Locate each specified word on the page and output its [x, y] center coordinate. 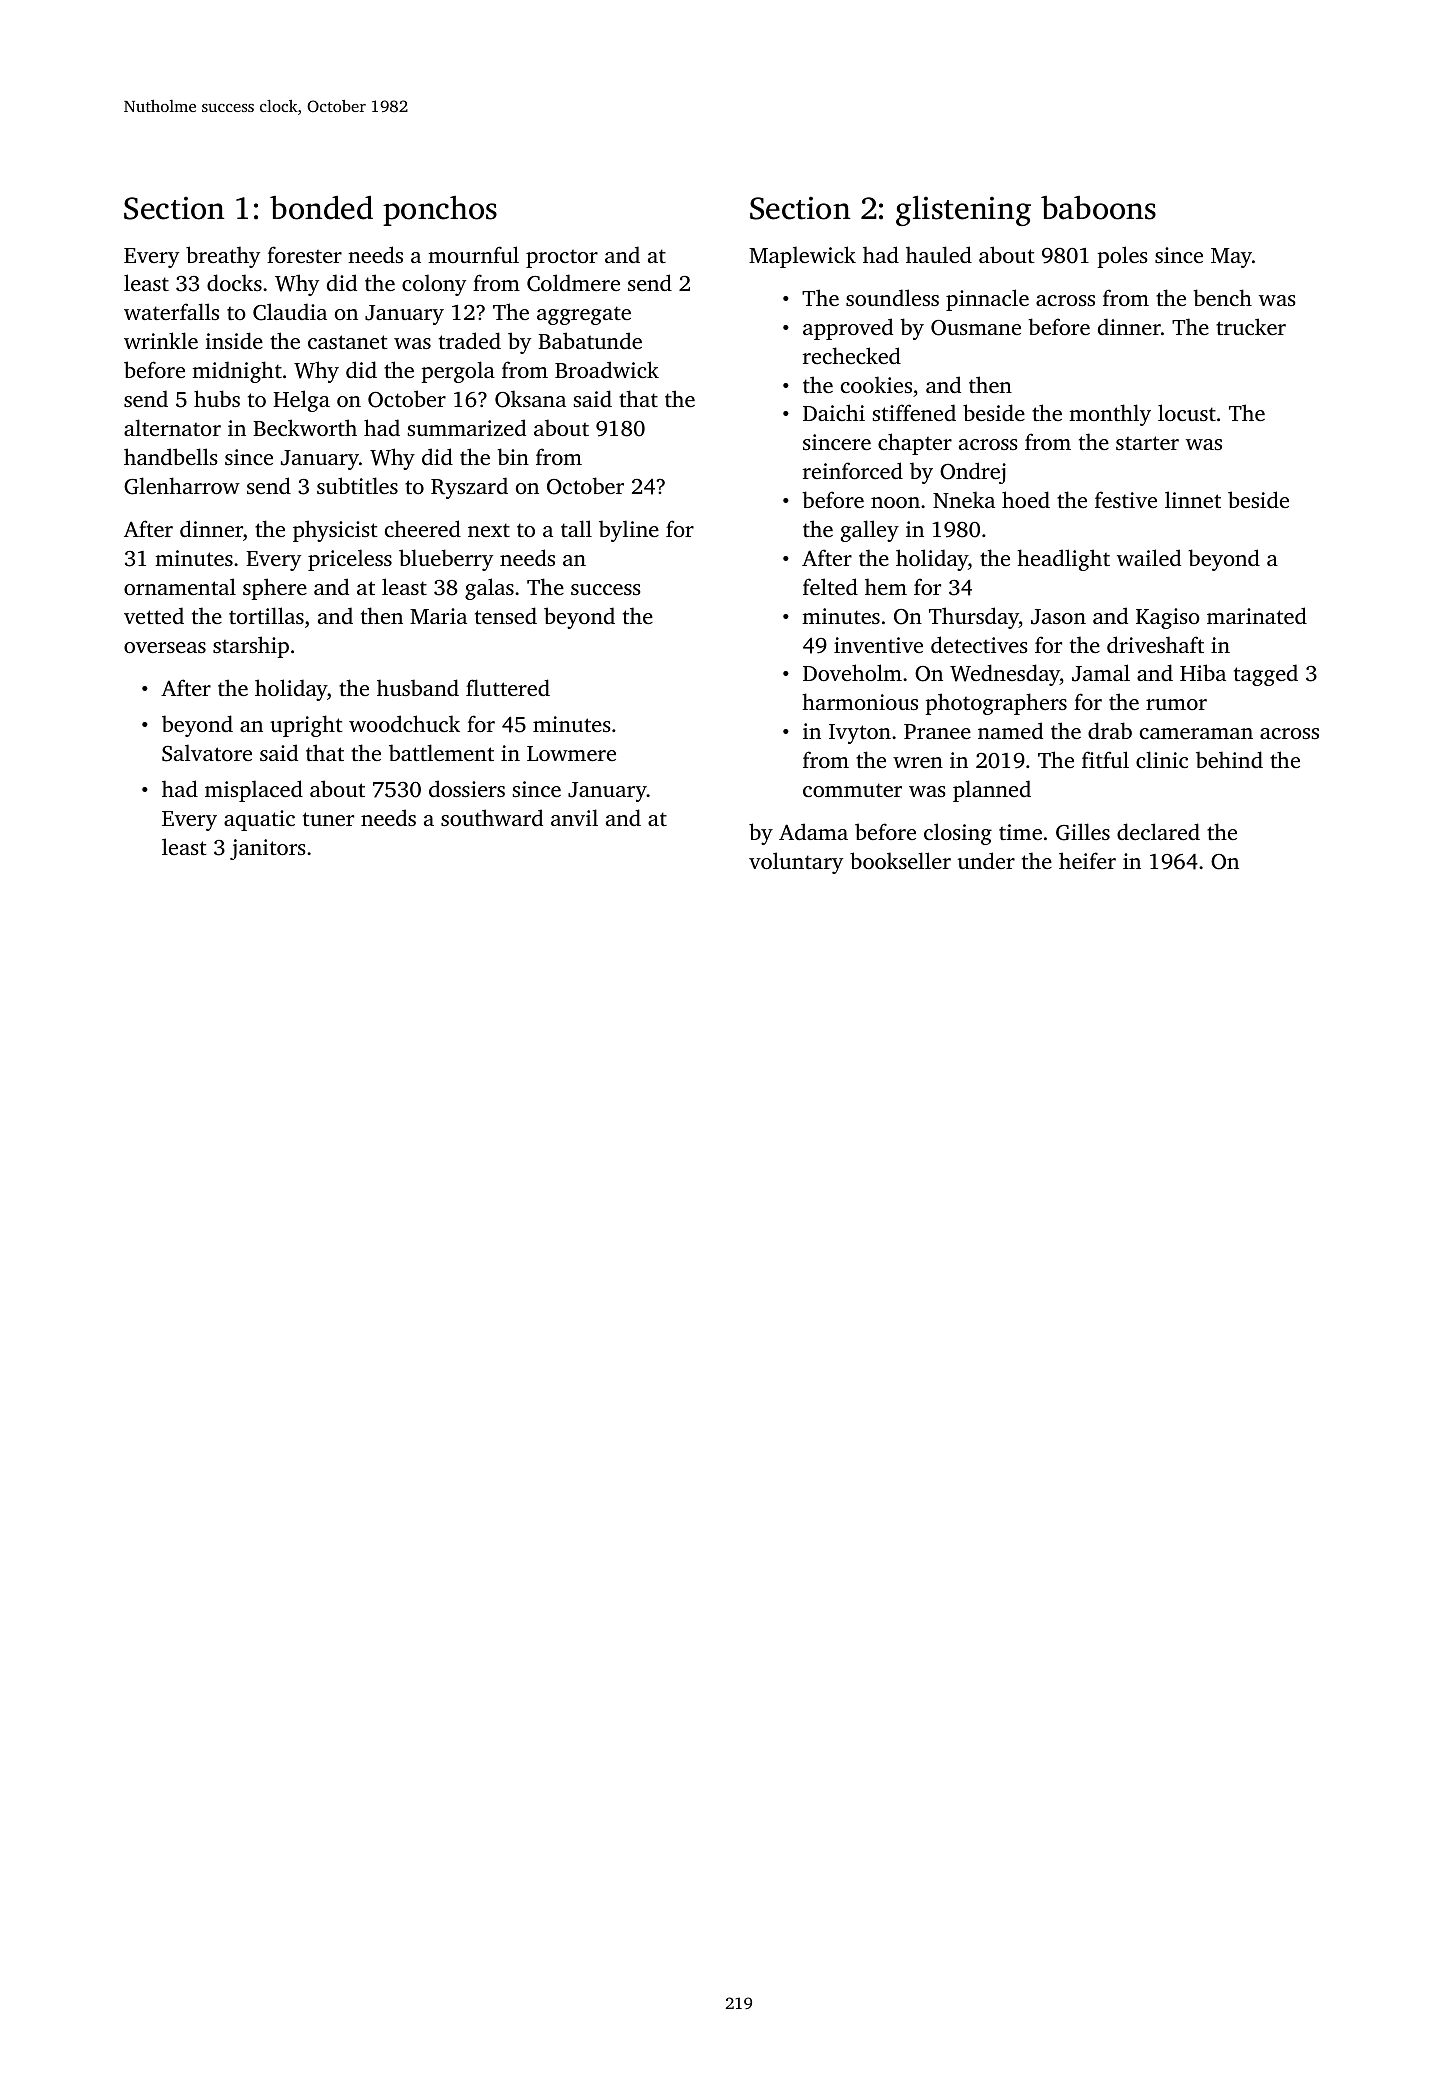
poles [1123, 257]
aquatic [259, 820]
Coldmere [573, 283]
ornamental [180, 586]
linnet [1193, 499]
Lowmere [571, 753]
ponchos [440, 211]
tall [576, 528]
